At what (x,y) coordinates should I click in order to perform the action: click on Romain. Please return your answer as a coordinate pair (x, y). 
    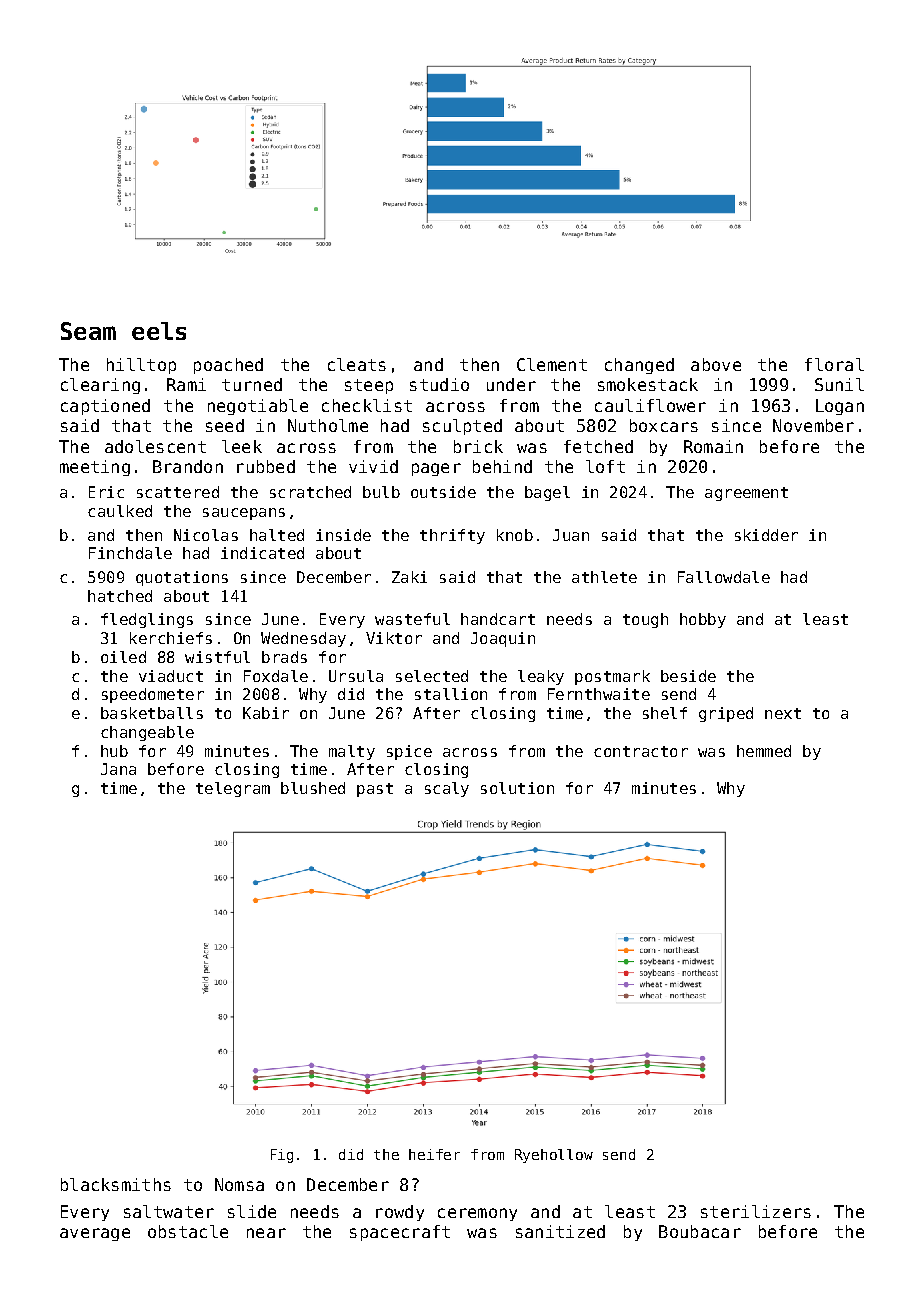
    Looking at the image, I should click on (713, 446).
